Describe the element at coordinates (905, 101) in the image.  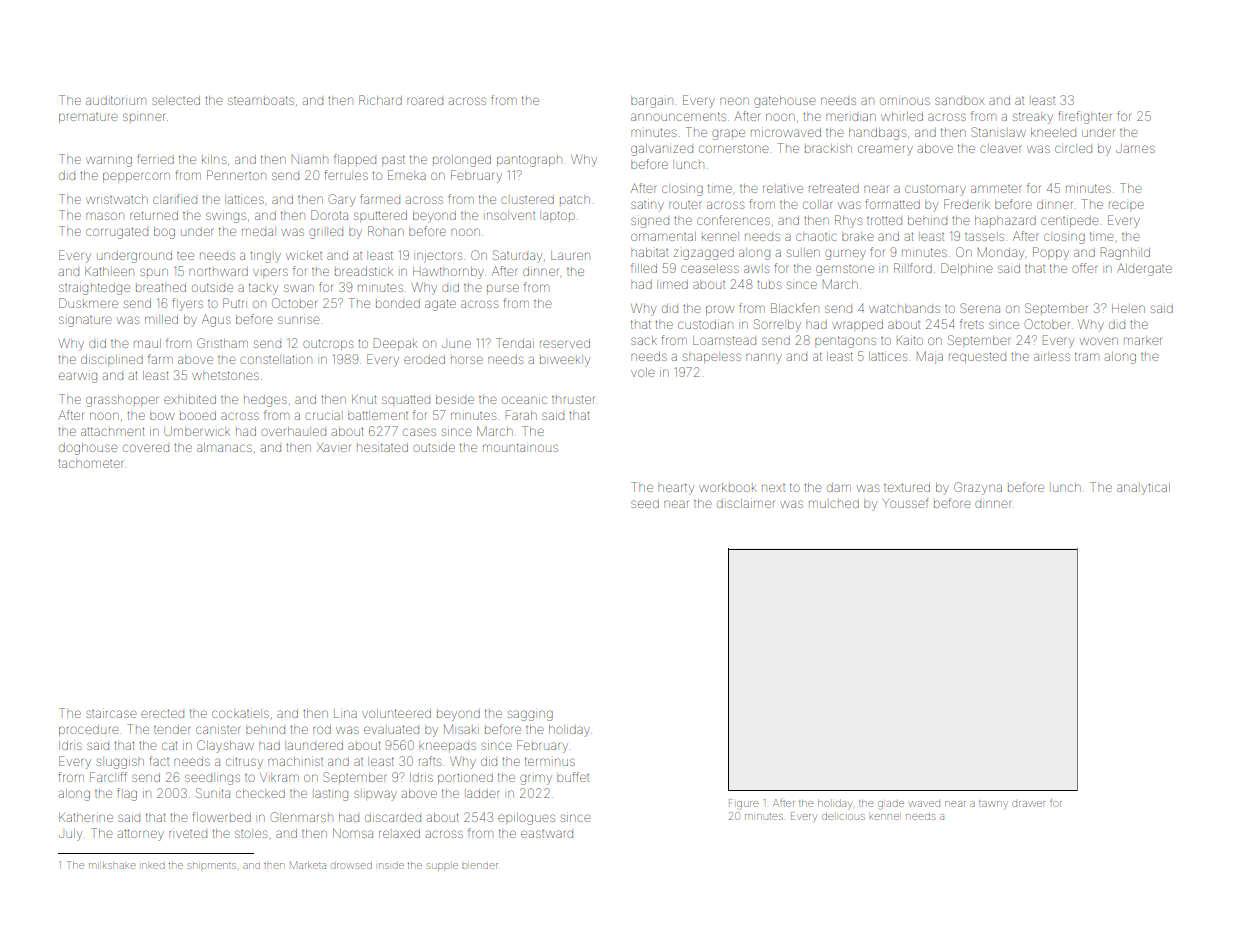
I see `ominous` at that location.
